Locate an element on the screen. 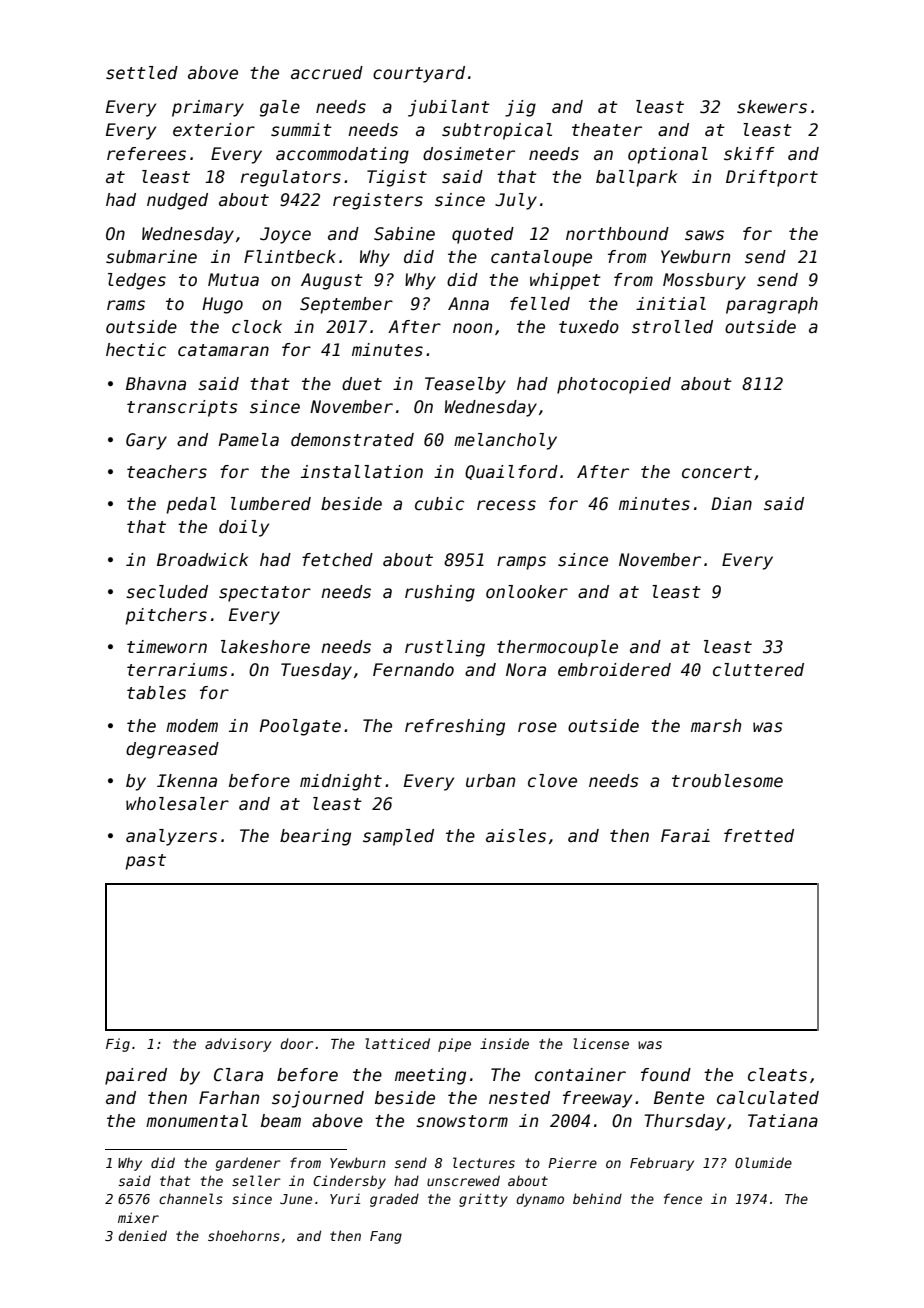  fence is located at coordinates (683, 1198).
